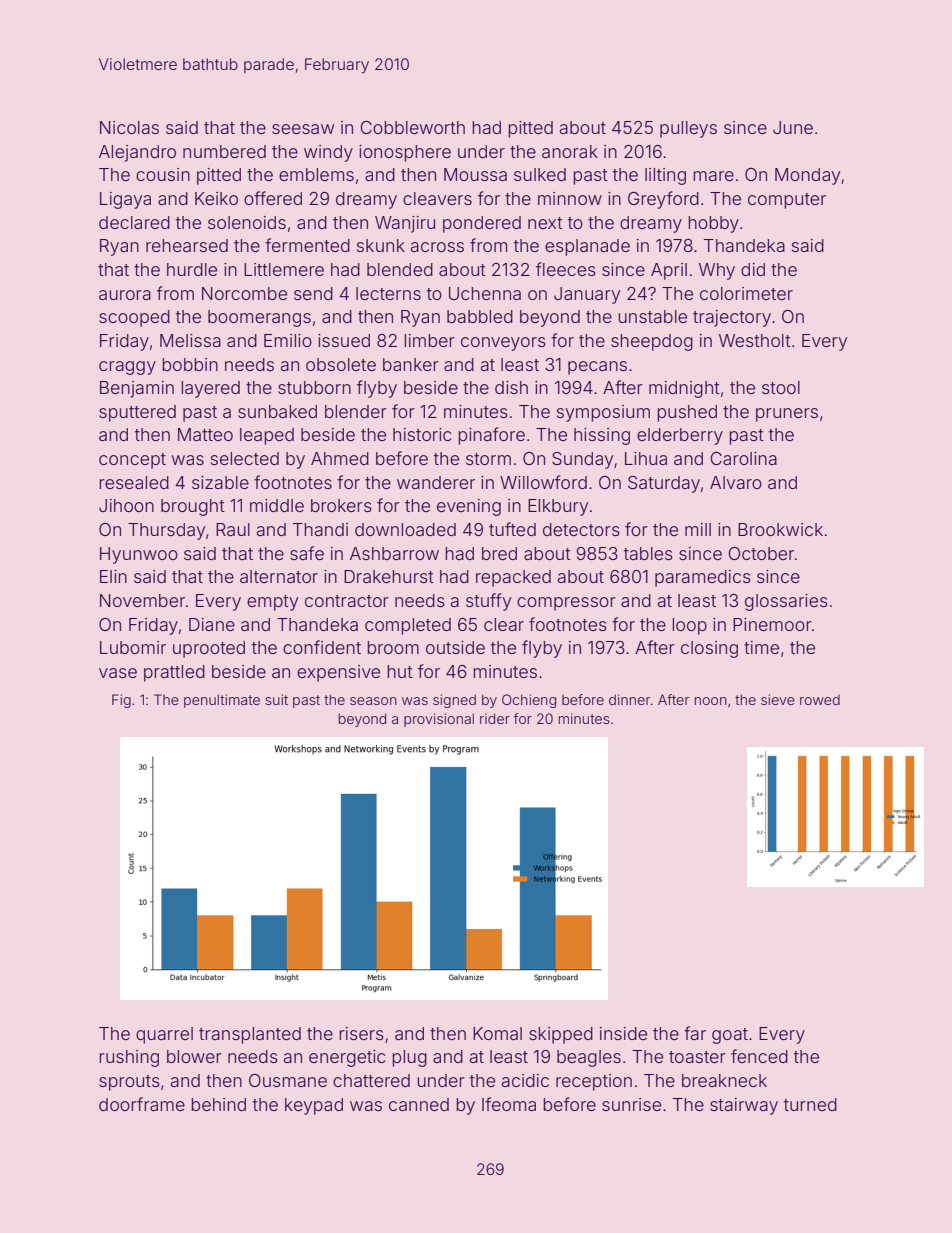  What do you see at coordinates (142, 1104) in the screenshot?
I see `doorframe` at bounding box center [142, 1104].
